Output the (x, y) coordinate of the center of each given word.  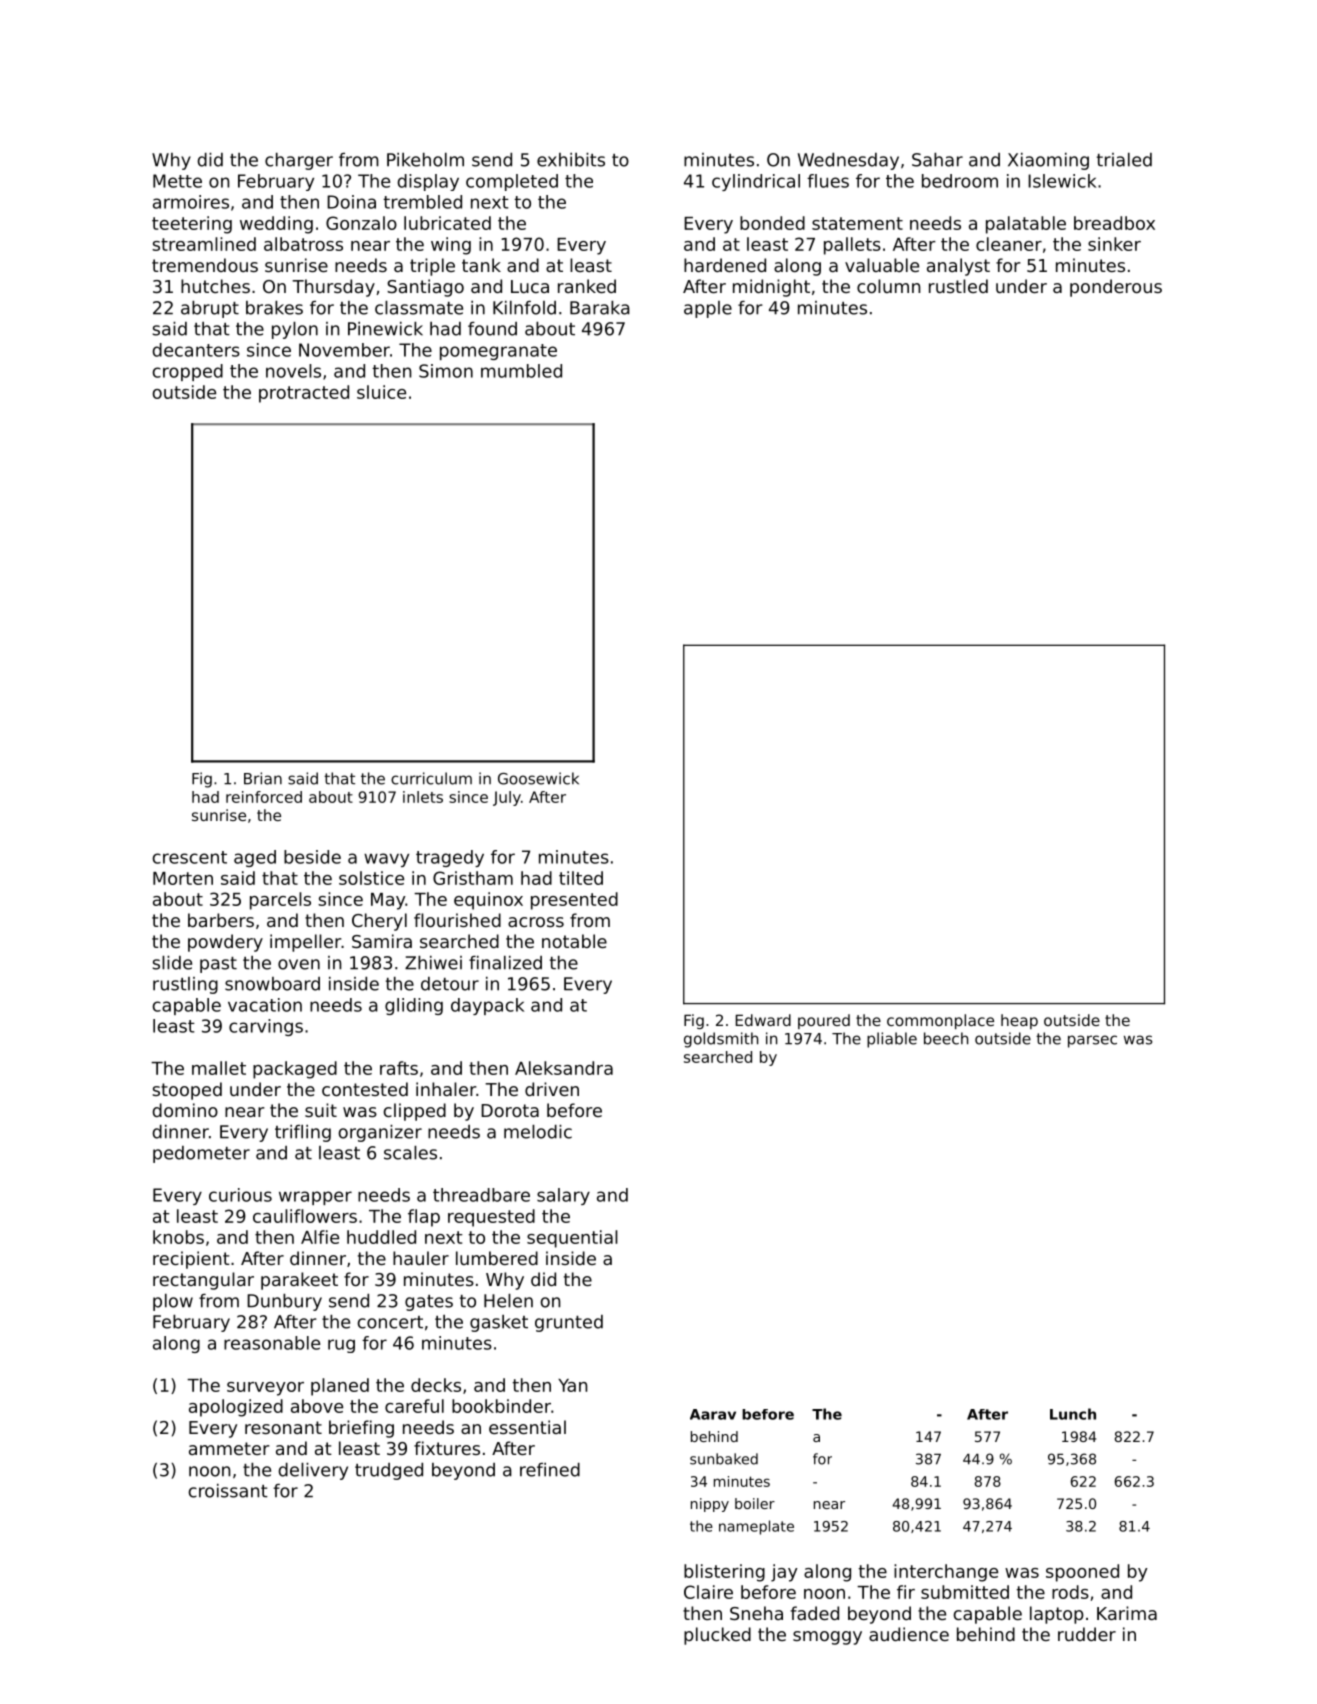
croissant (228, 1491)
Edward (763, 1020)
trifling (303, 1133)
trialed (1124, 160)
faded (815, 1613)
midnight (771, 288)
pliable (892, 1040)
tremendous (205, 265)
